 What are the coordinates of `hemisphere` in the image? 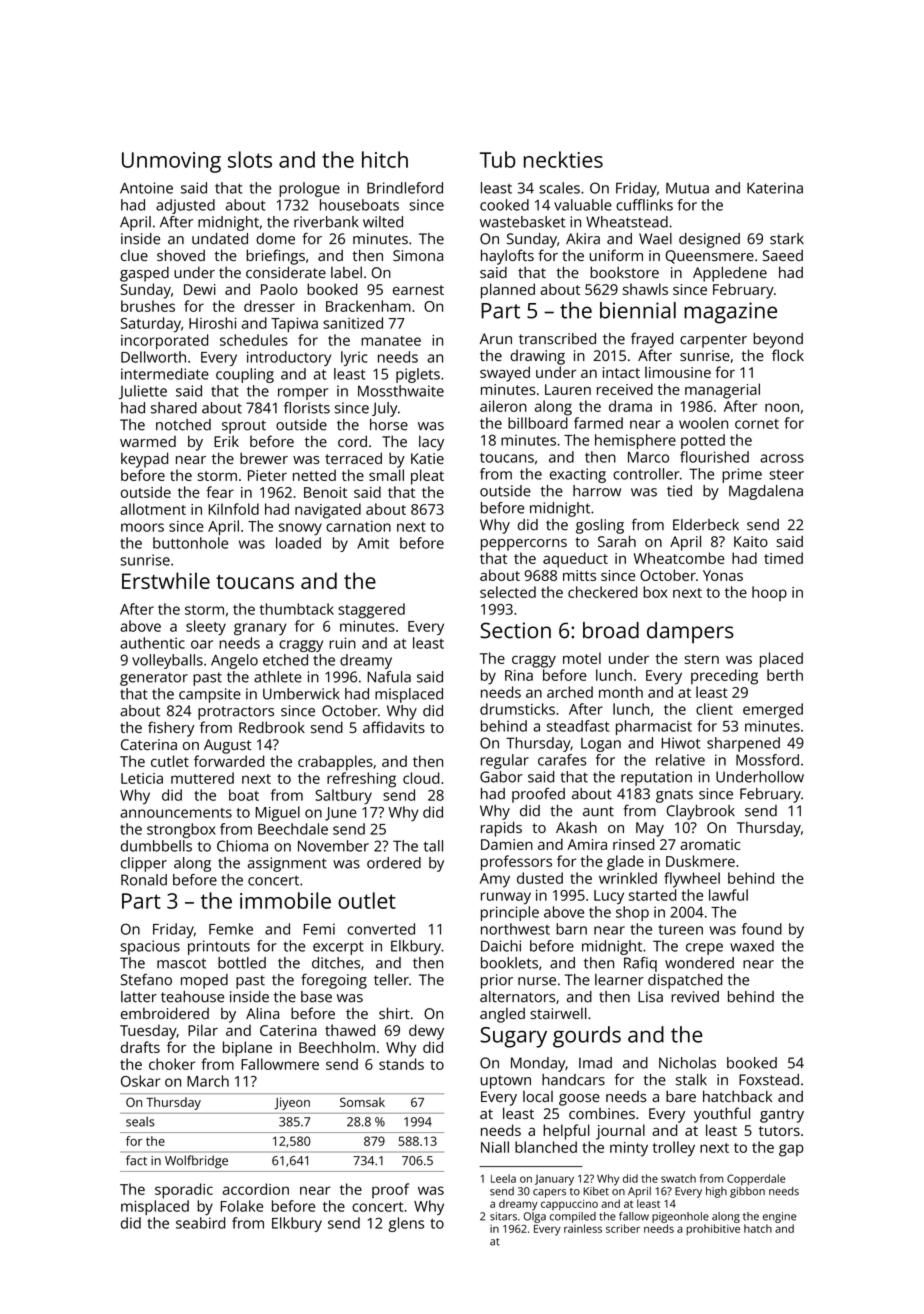 It's located at (635, 441).
